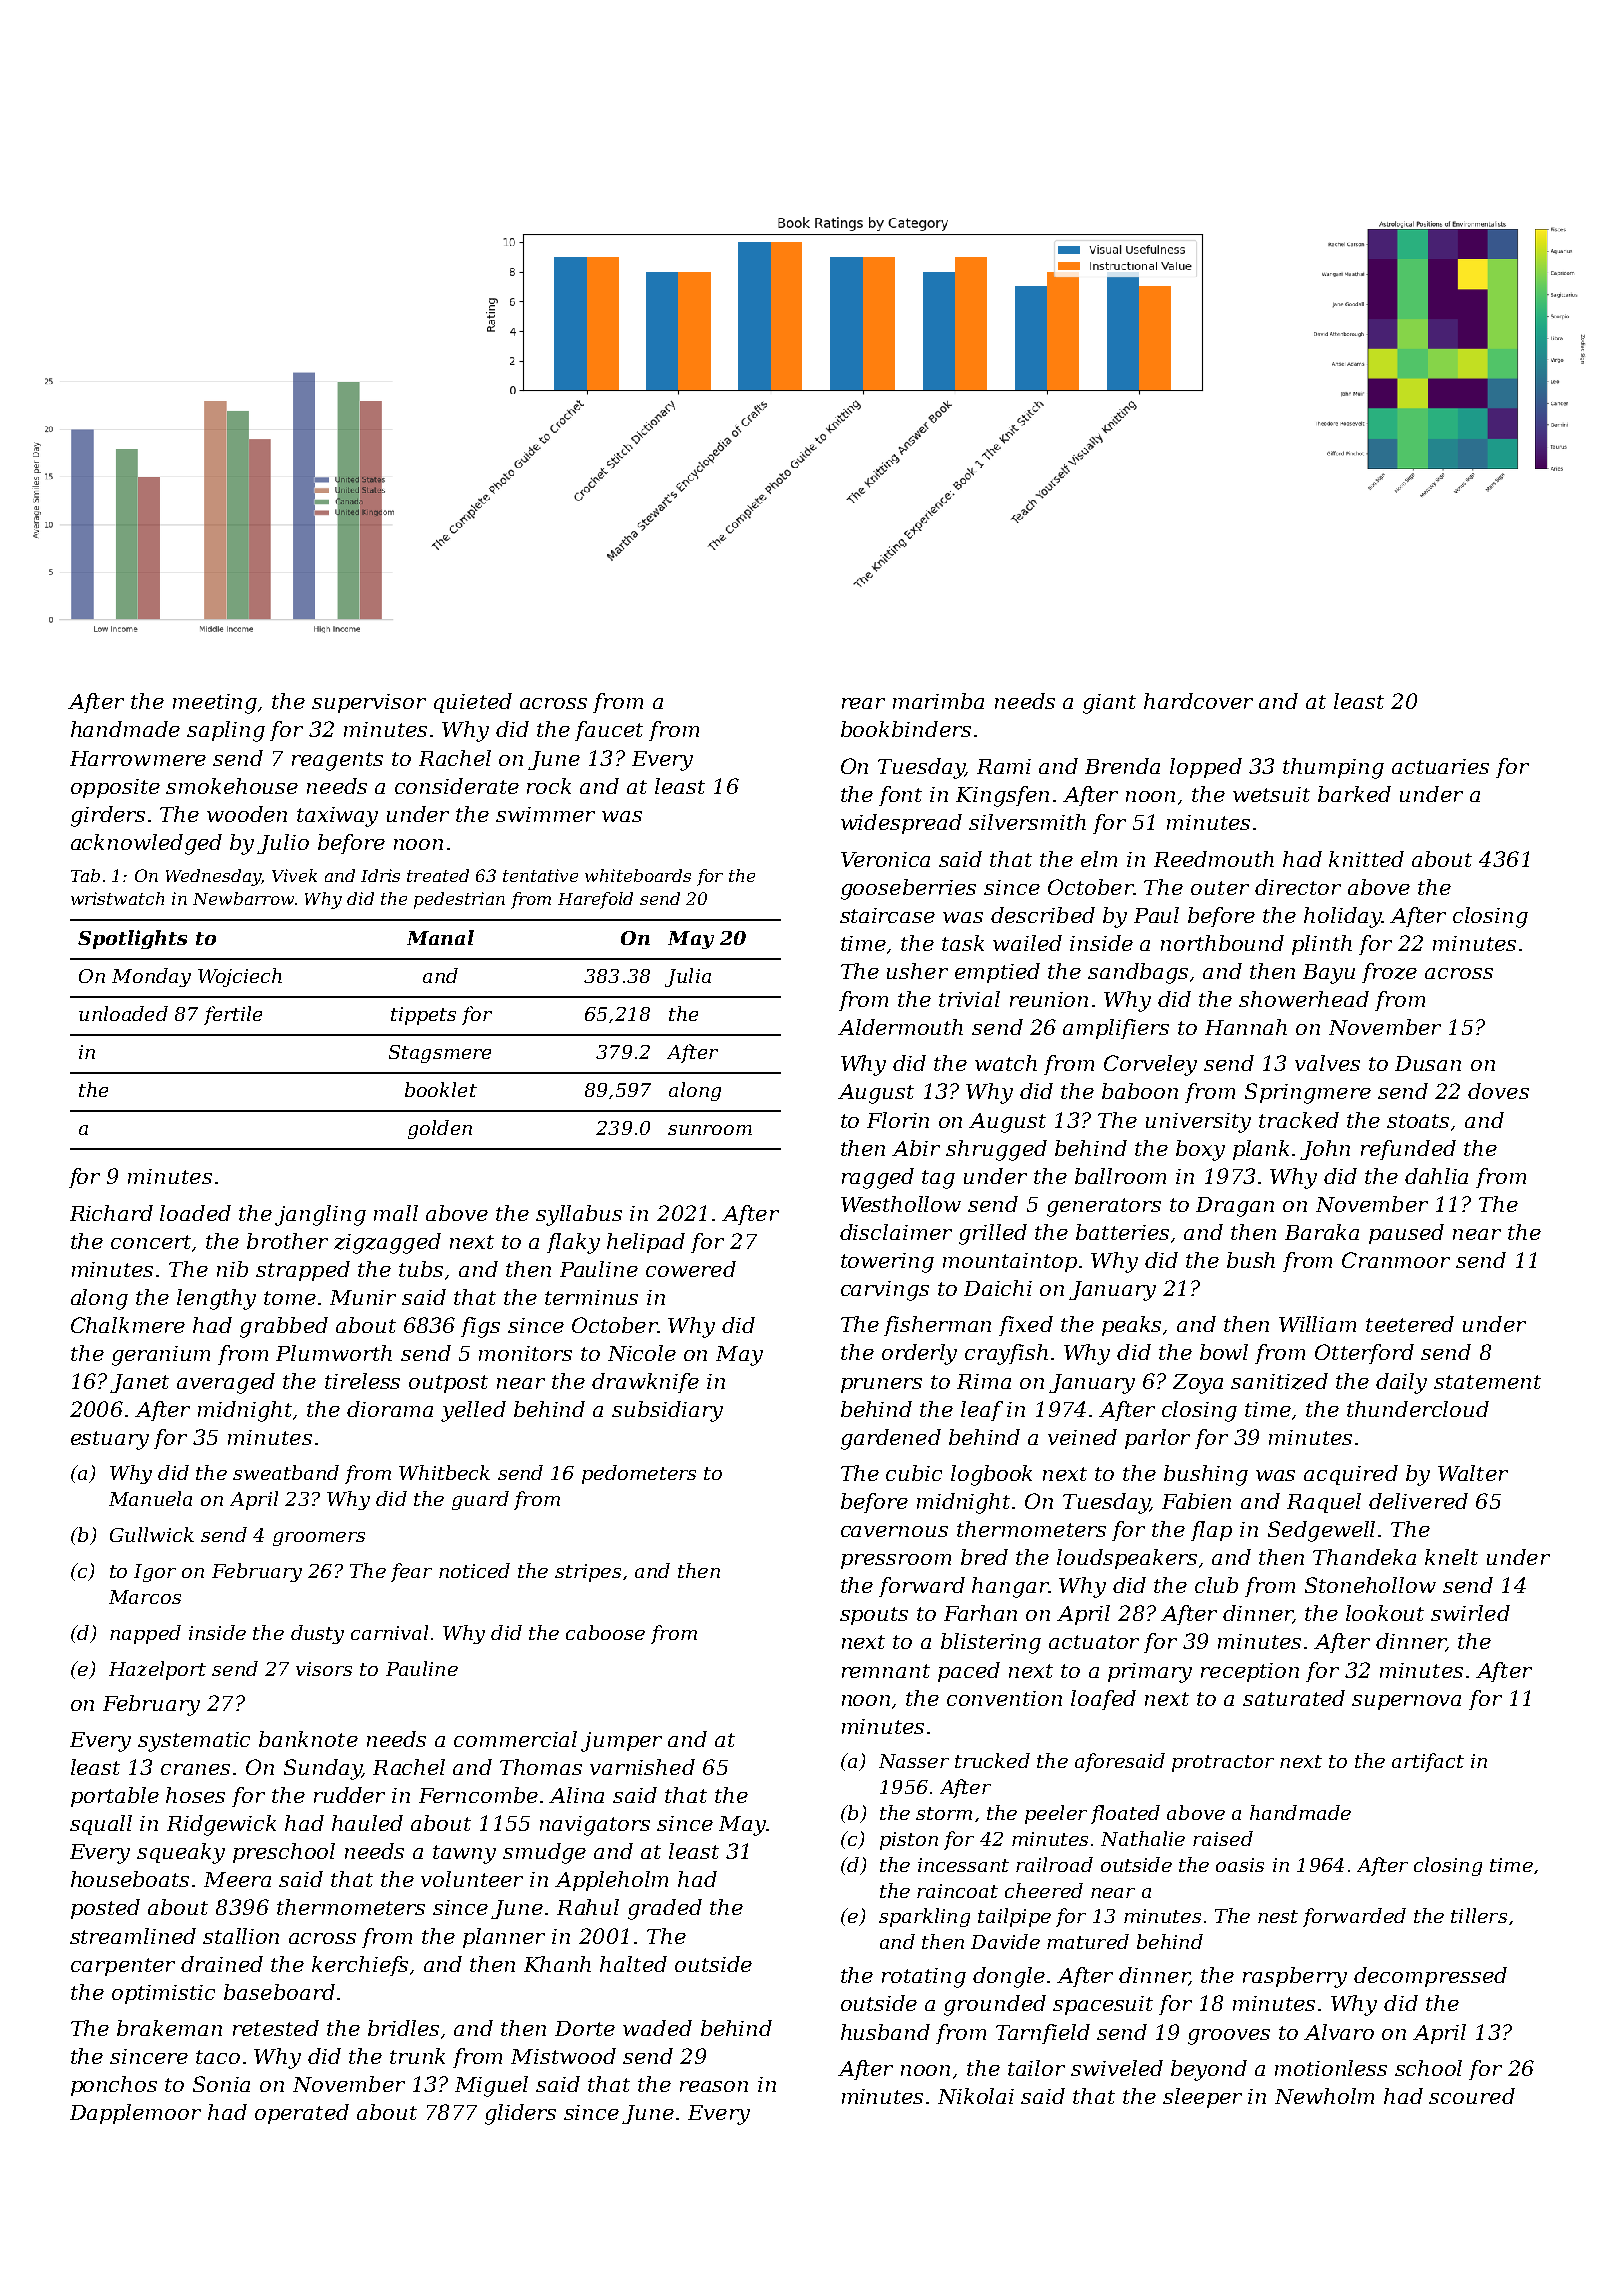  Describe the element at coordinates (146, 844) in the screenshot. I see `acknowledged` at that location.
